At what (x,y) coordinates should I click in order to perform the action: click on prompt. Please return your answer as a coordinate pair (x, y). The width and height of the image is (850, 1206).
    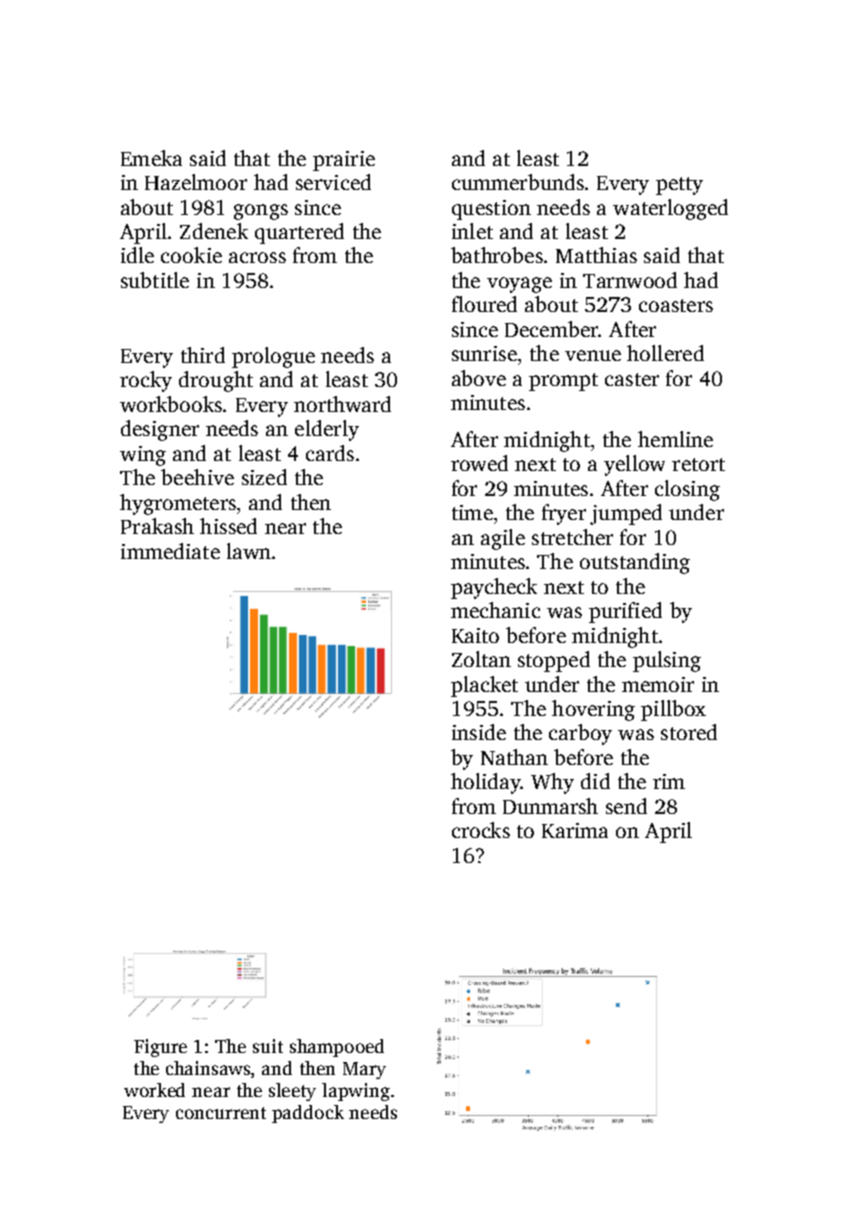
    Looking at the image, I should click on (563, 382).
